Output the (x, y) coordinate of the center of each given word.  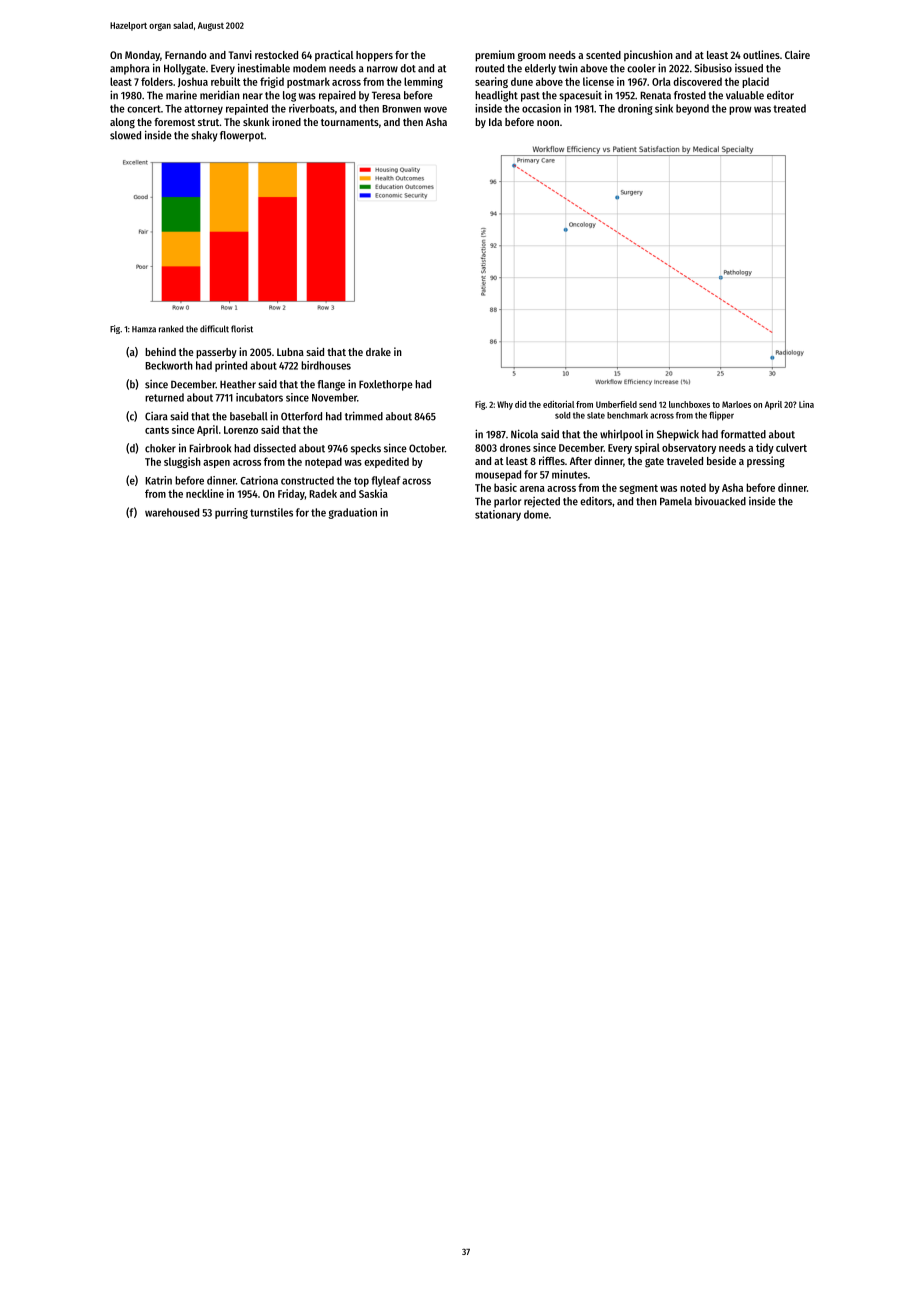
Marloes (736, 404)
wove (435, 109)
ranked (171, 329)
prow (740, 110)
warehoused (172, 512)
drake (378, 352)
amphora (130, 69)
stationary (498, 515)
